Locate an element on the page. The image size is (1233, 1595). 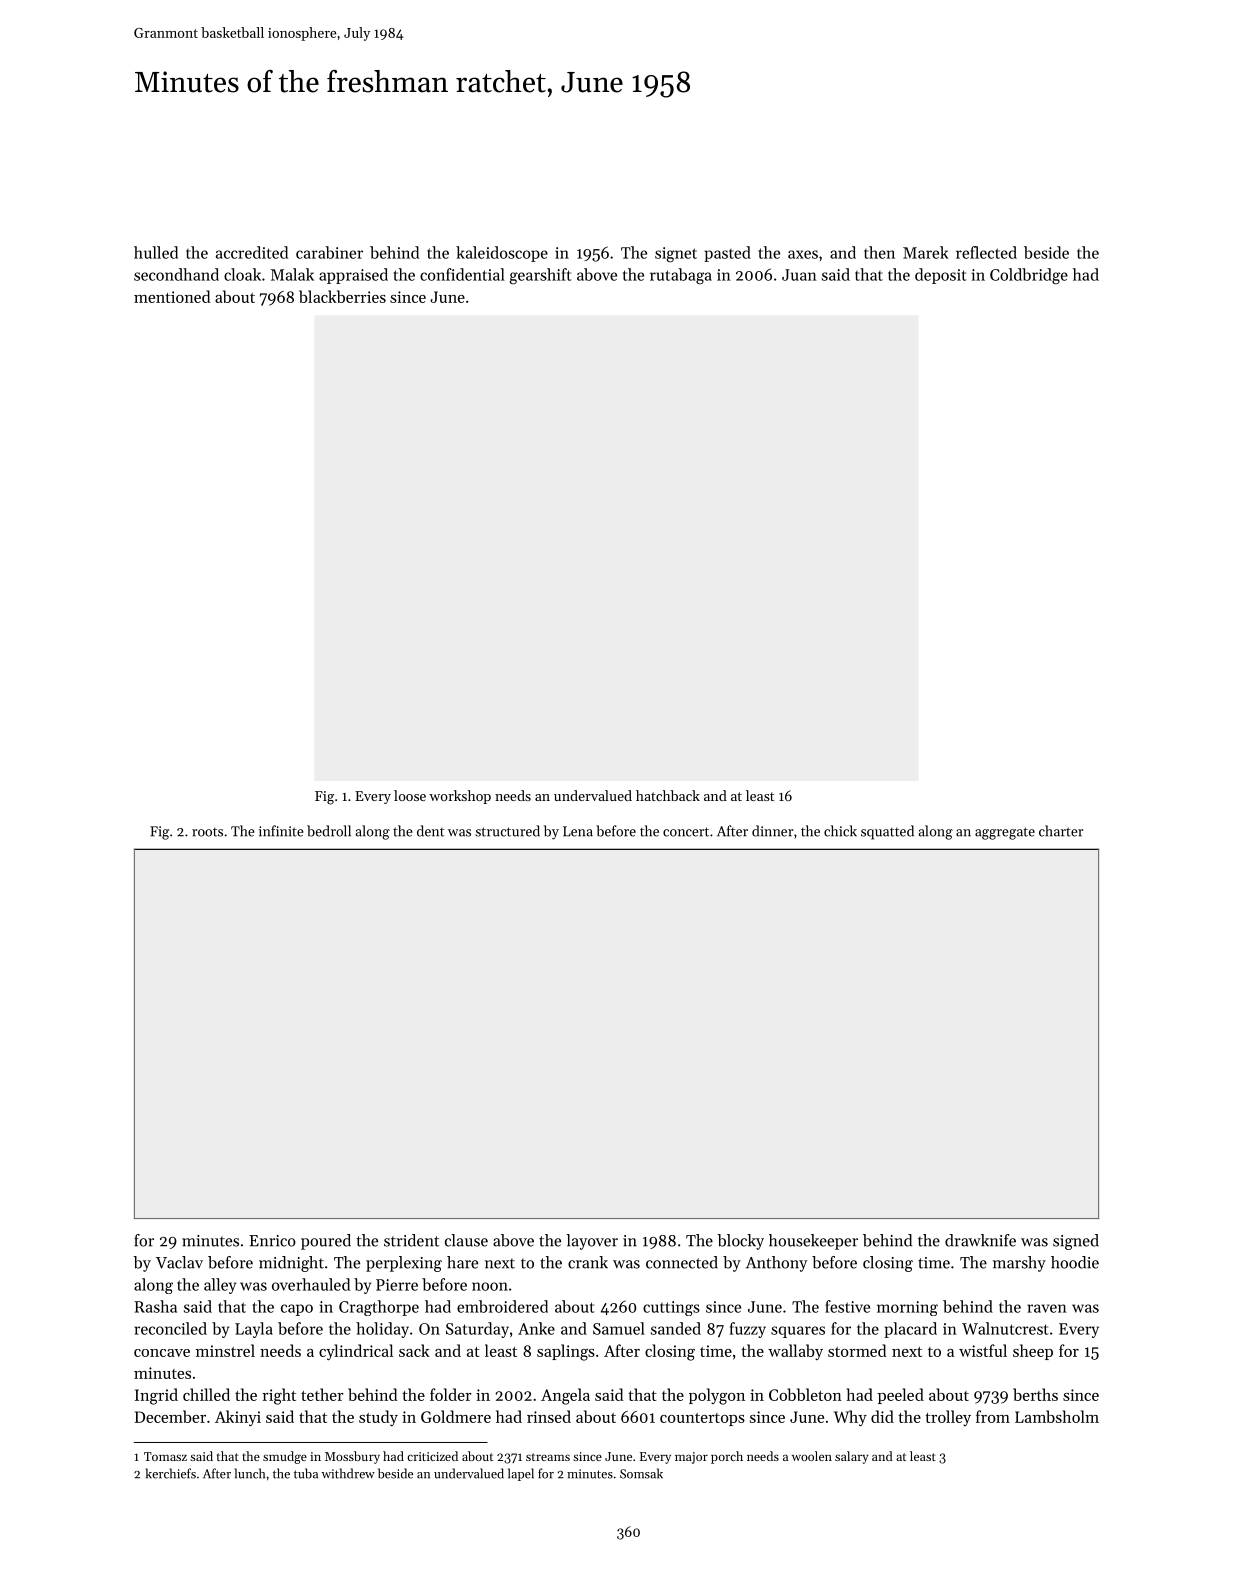
Coldbridge is located at coordinates (1029, 276).
